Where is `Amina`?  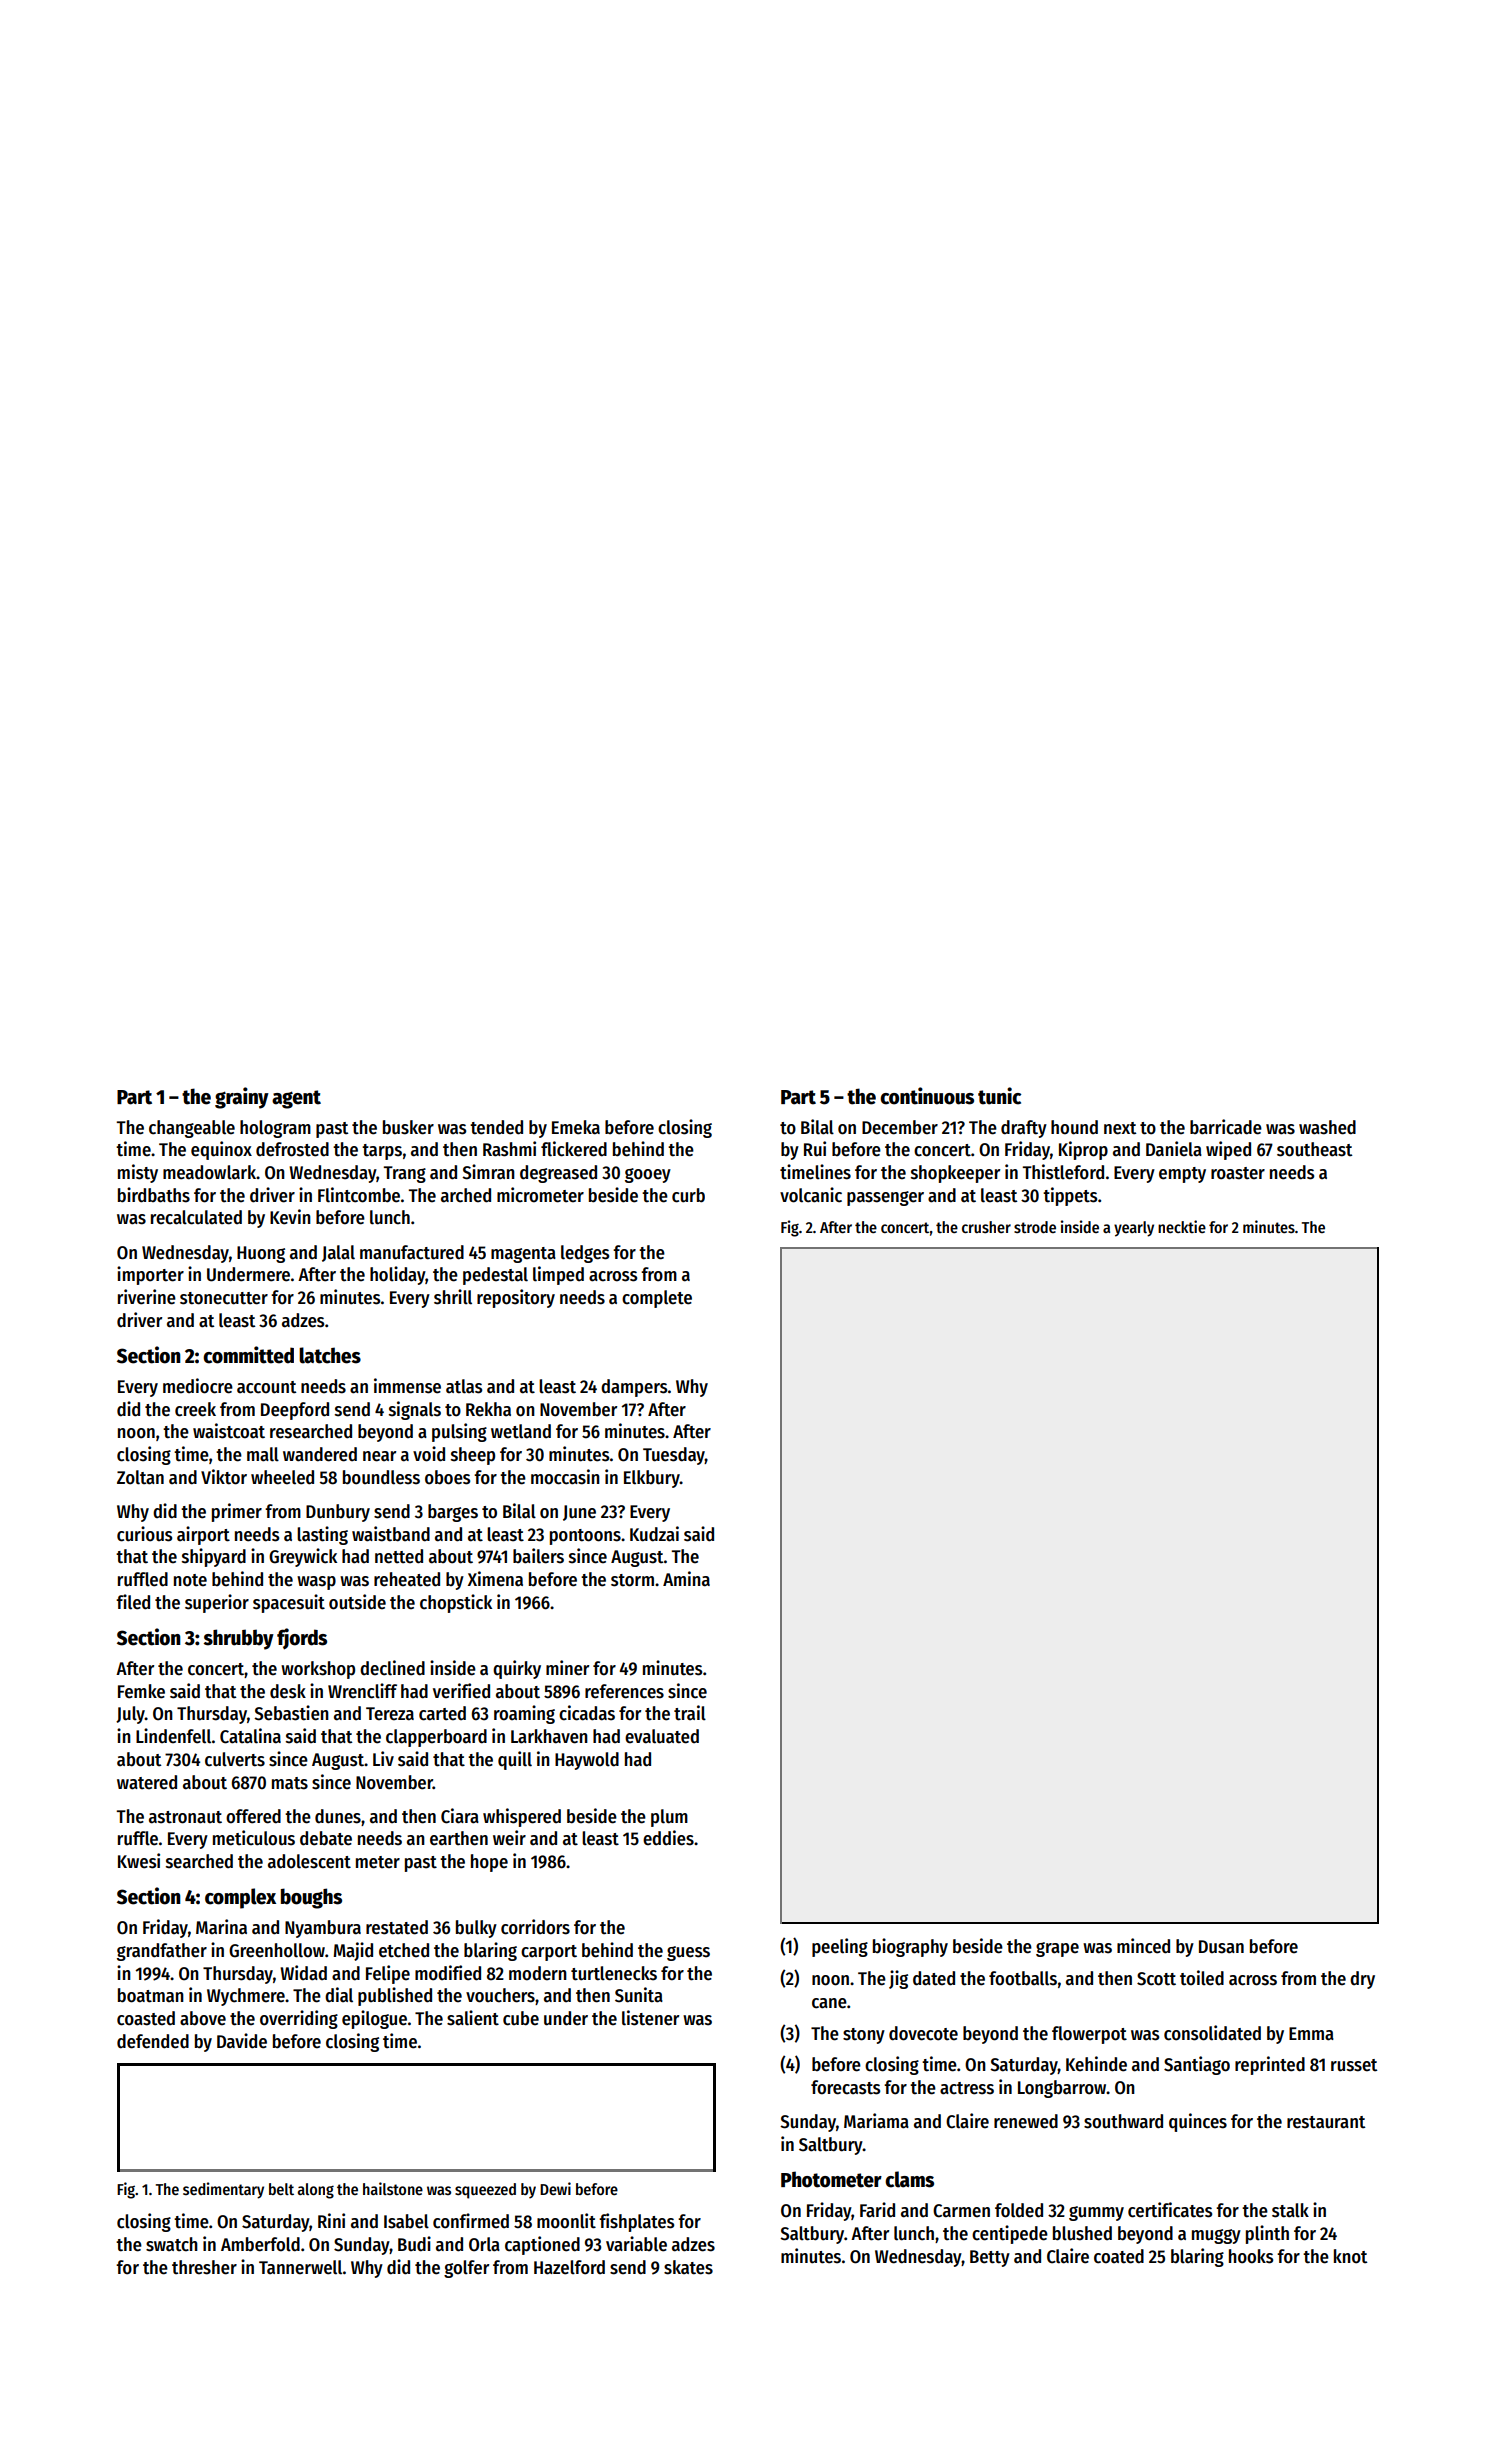
Amina is located at coordinates (686, 1579).
